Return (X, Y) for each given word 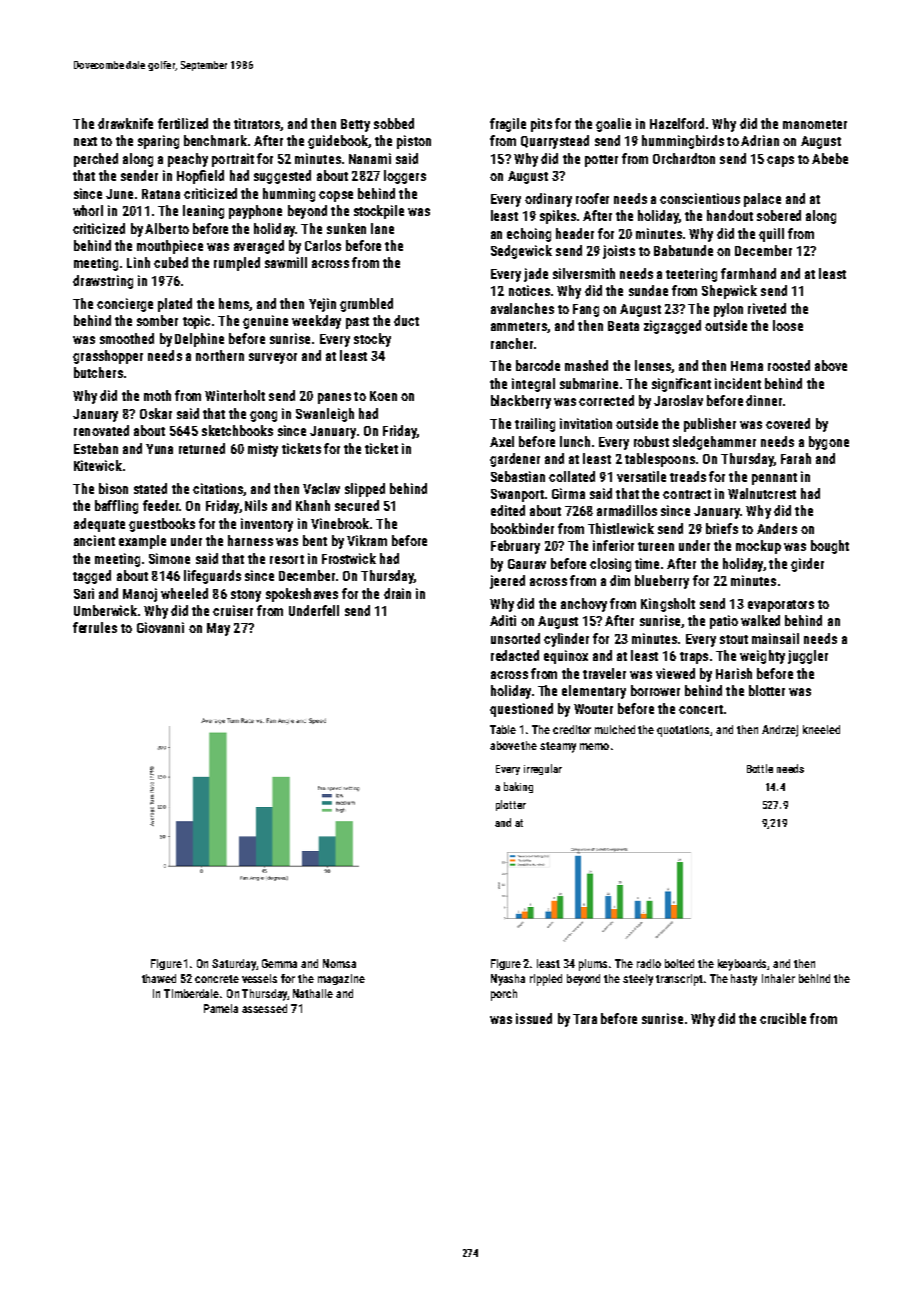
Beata (623, 326)
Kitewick (98, 465)
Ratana (161, 194)
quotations (683, 731)
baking (518, 787)
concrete (217, 979)
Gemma (279, 963)
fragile (508, 125)
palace (762, 200)
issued (534, 1018)
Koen (383, 396)
